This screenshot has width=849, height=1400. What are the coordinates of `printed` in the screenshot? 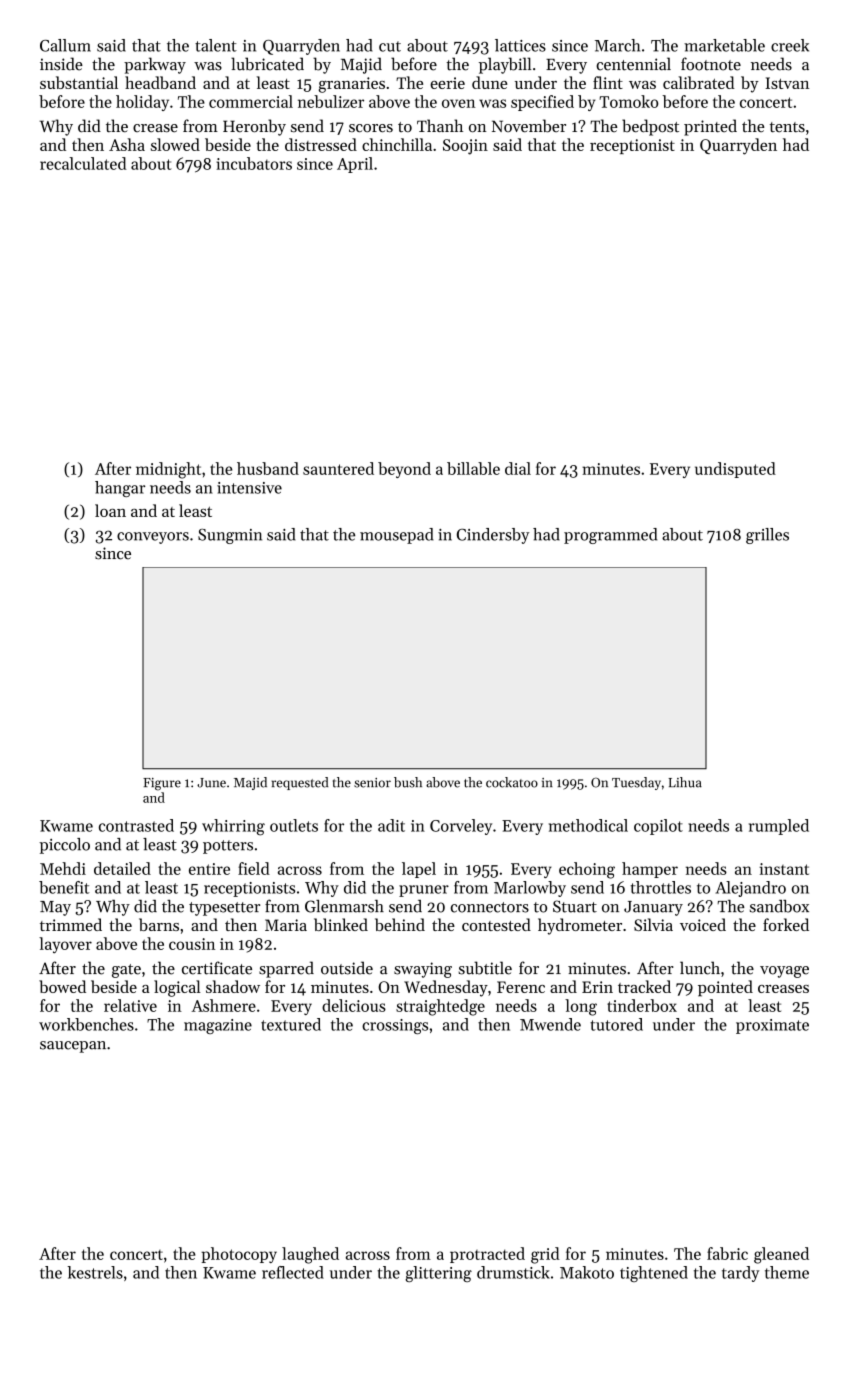 It's located at (710, 127).
